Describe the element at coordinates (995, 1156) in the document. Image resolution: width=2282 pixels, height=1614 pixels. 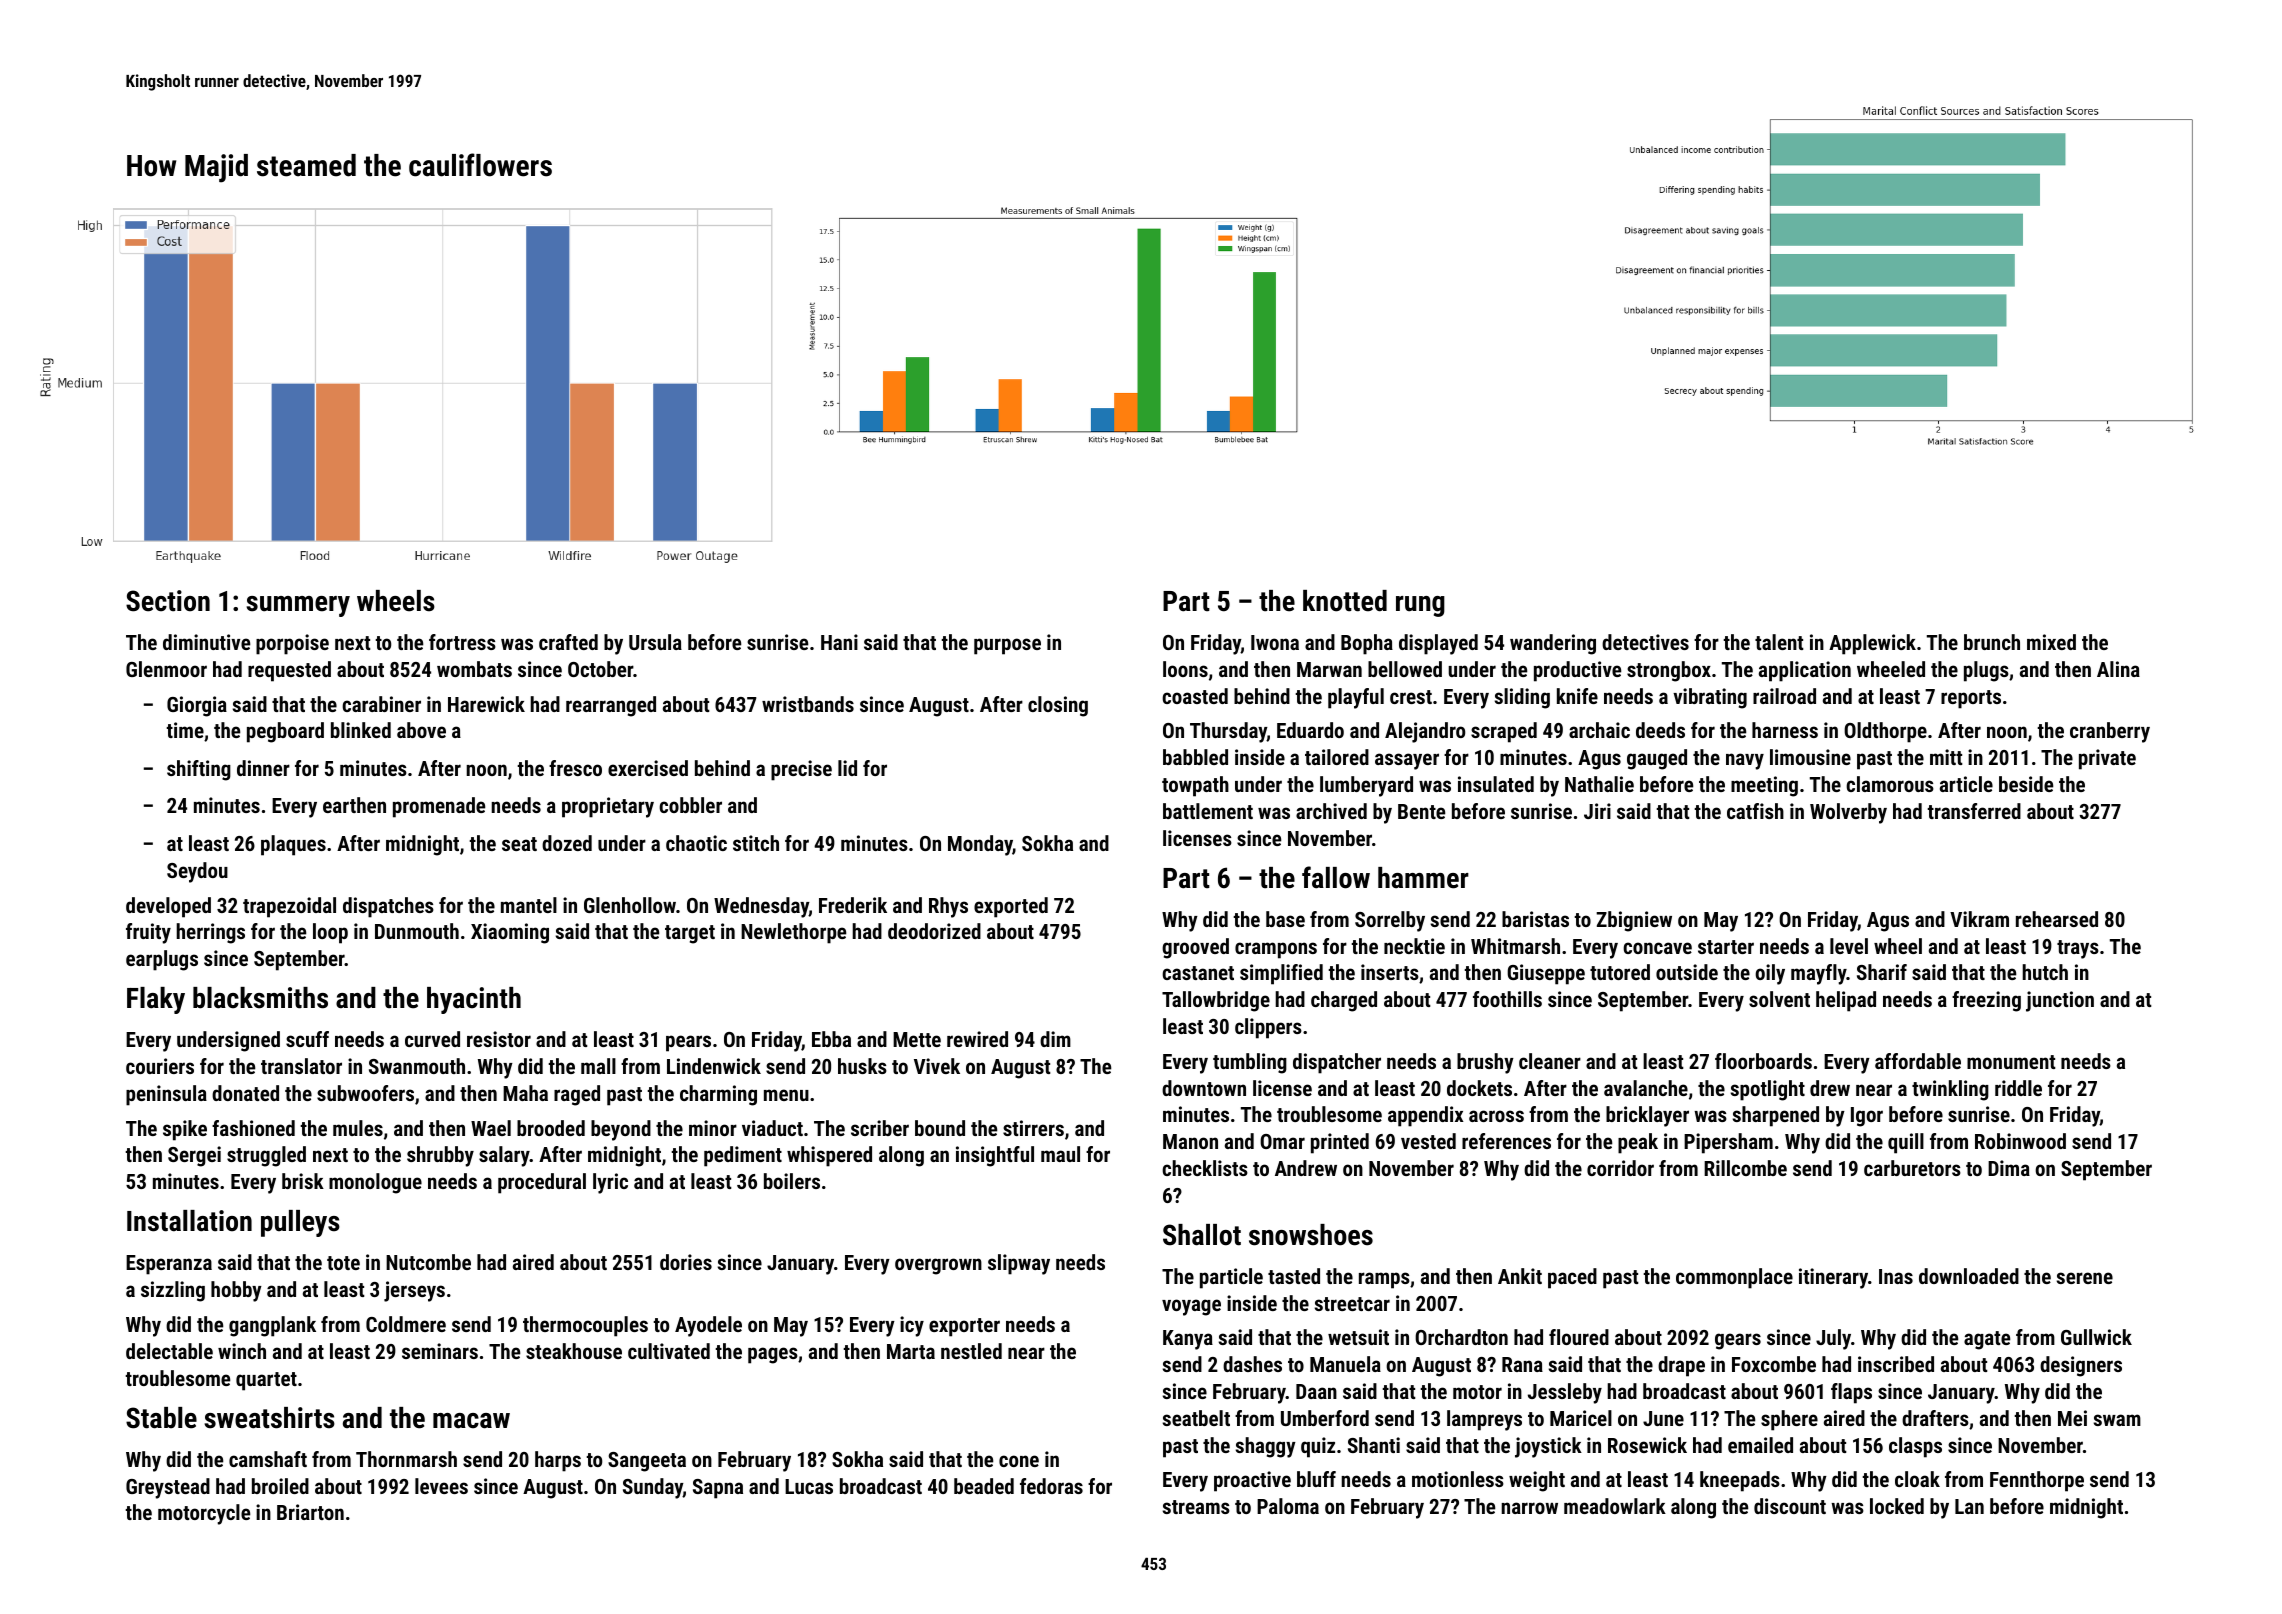
I see `insightful` at that location.
